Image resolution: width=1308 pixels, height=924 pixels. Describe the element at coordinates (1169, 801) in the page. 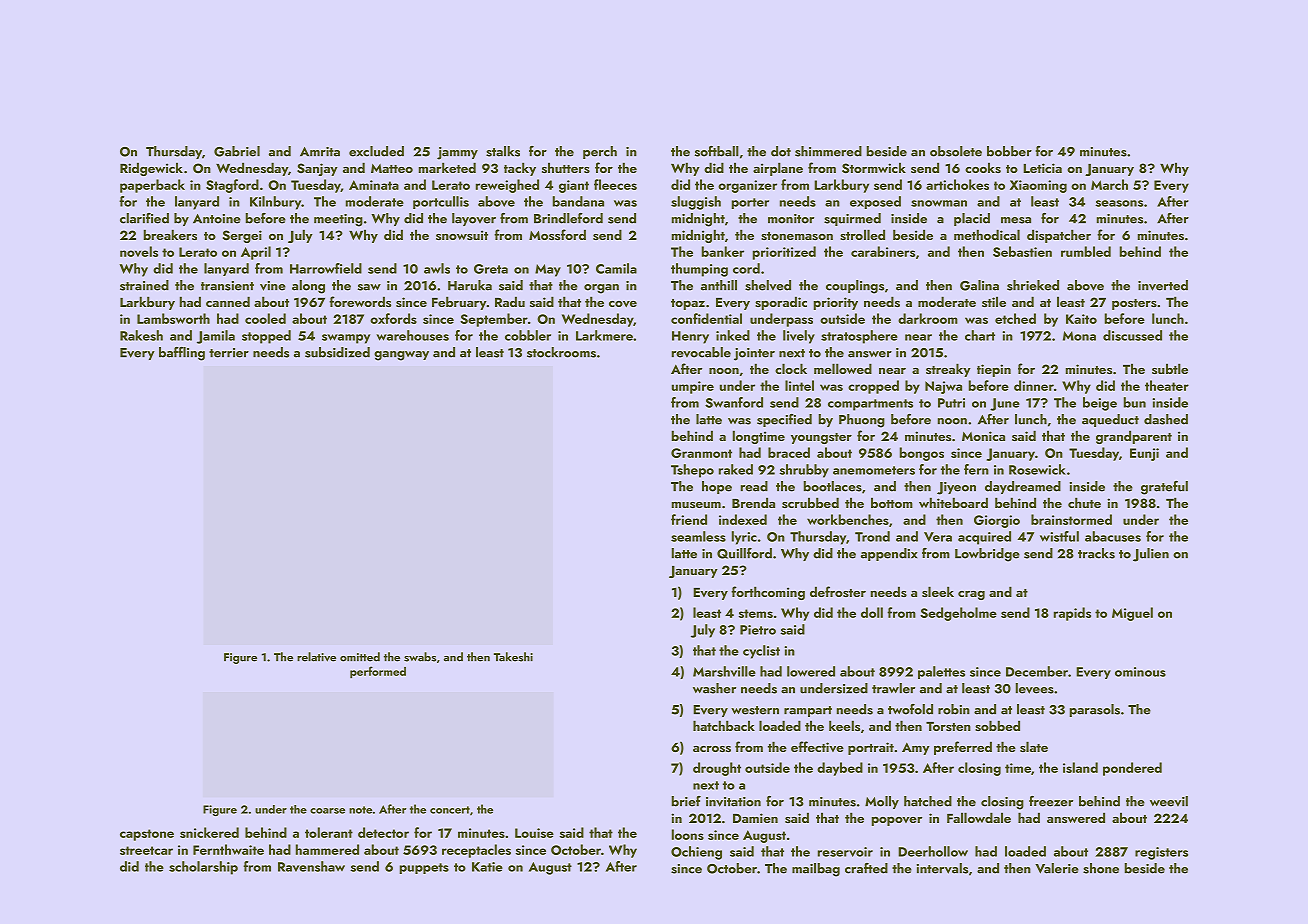

I see `weevil` at that location.
